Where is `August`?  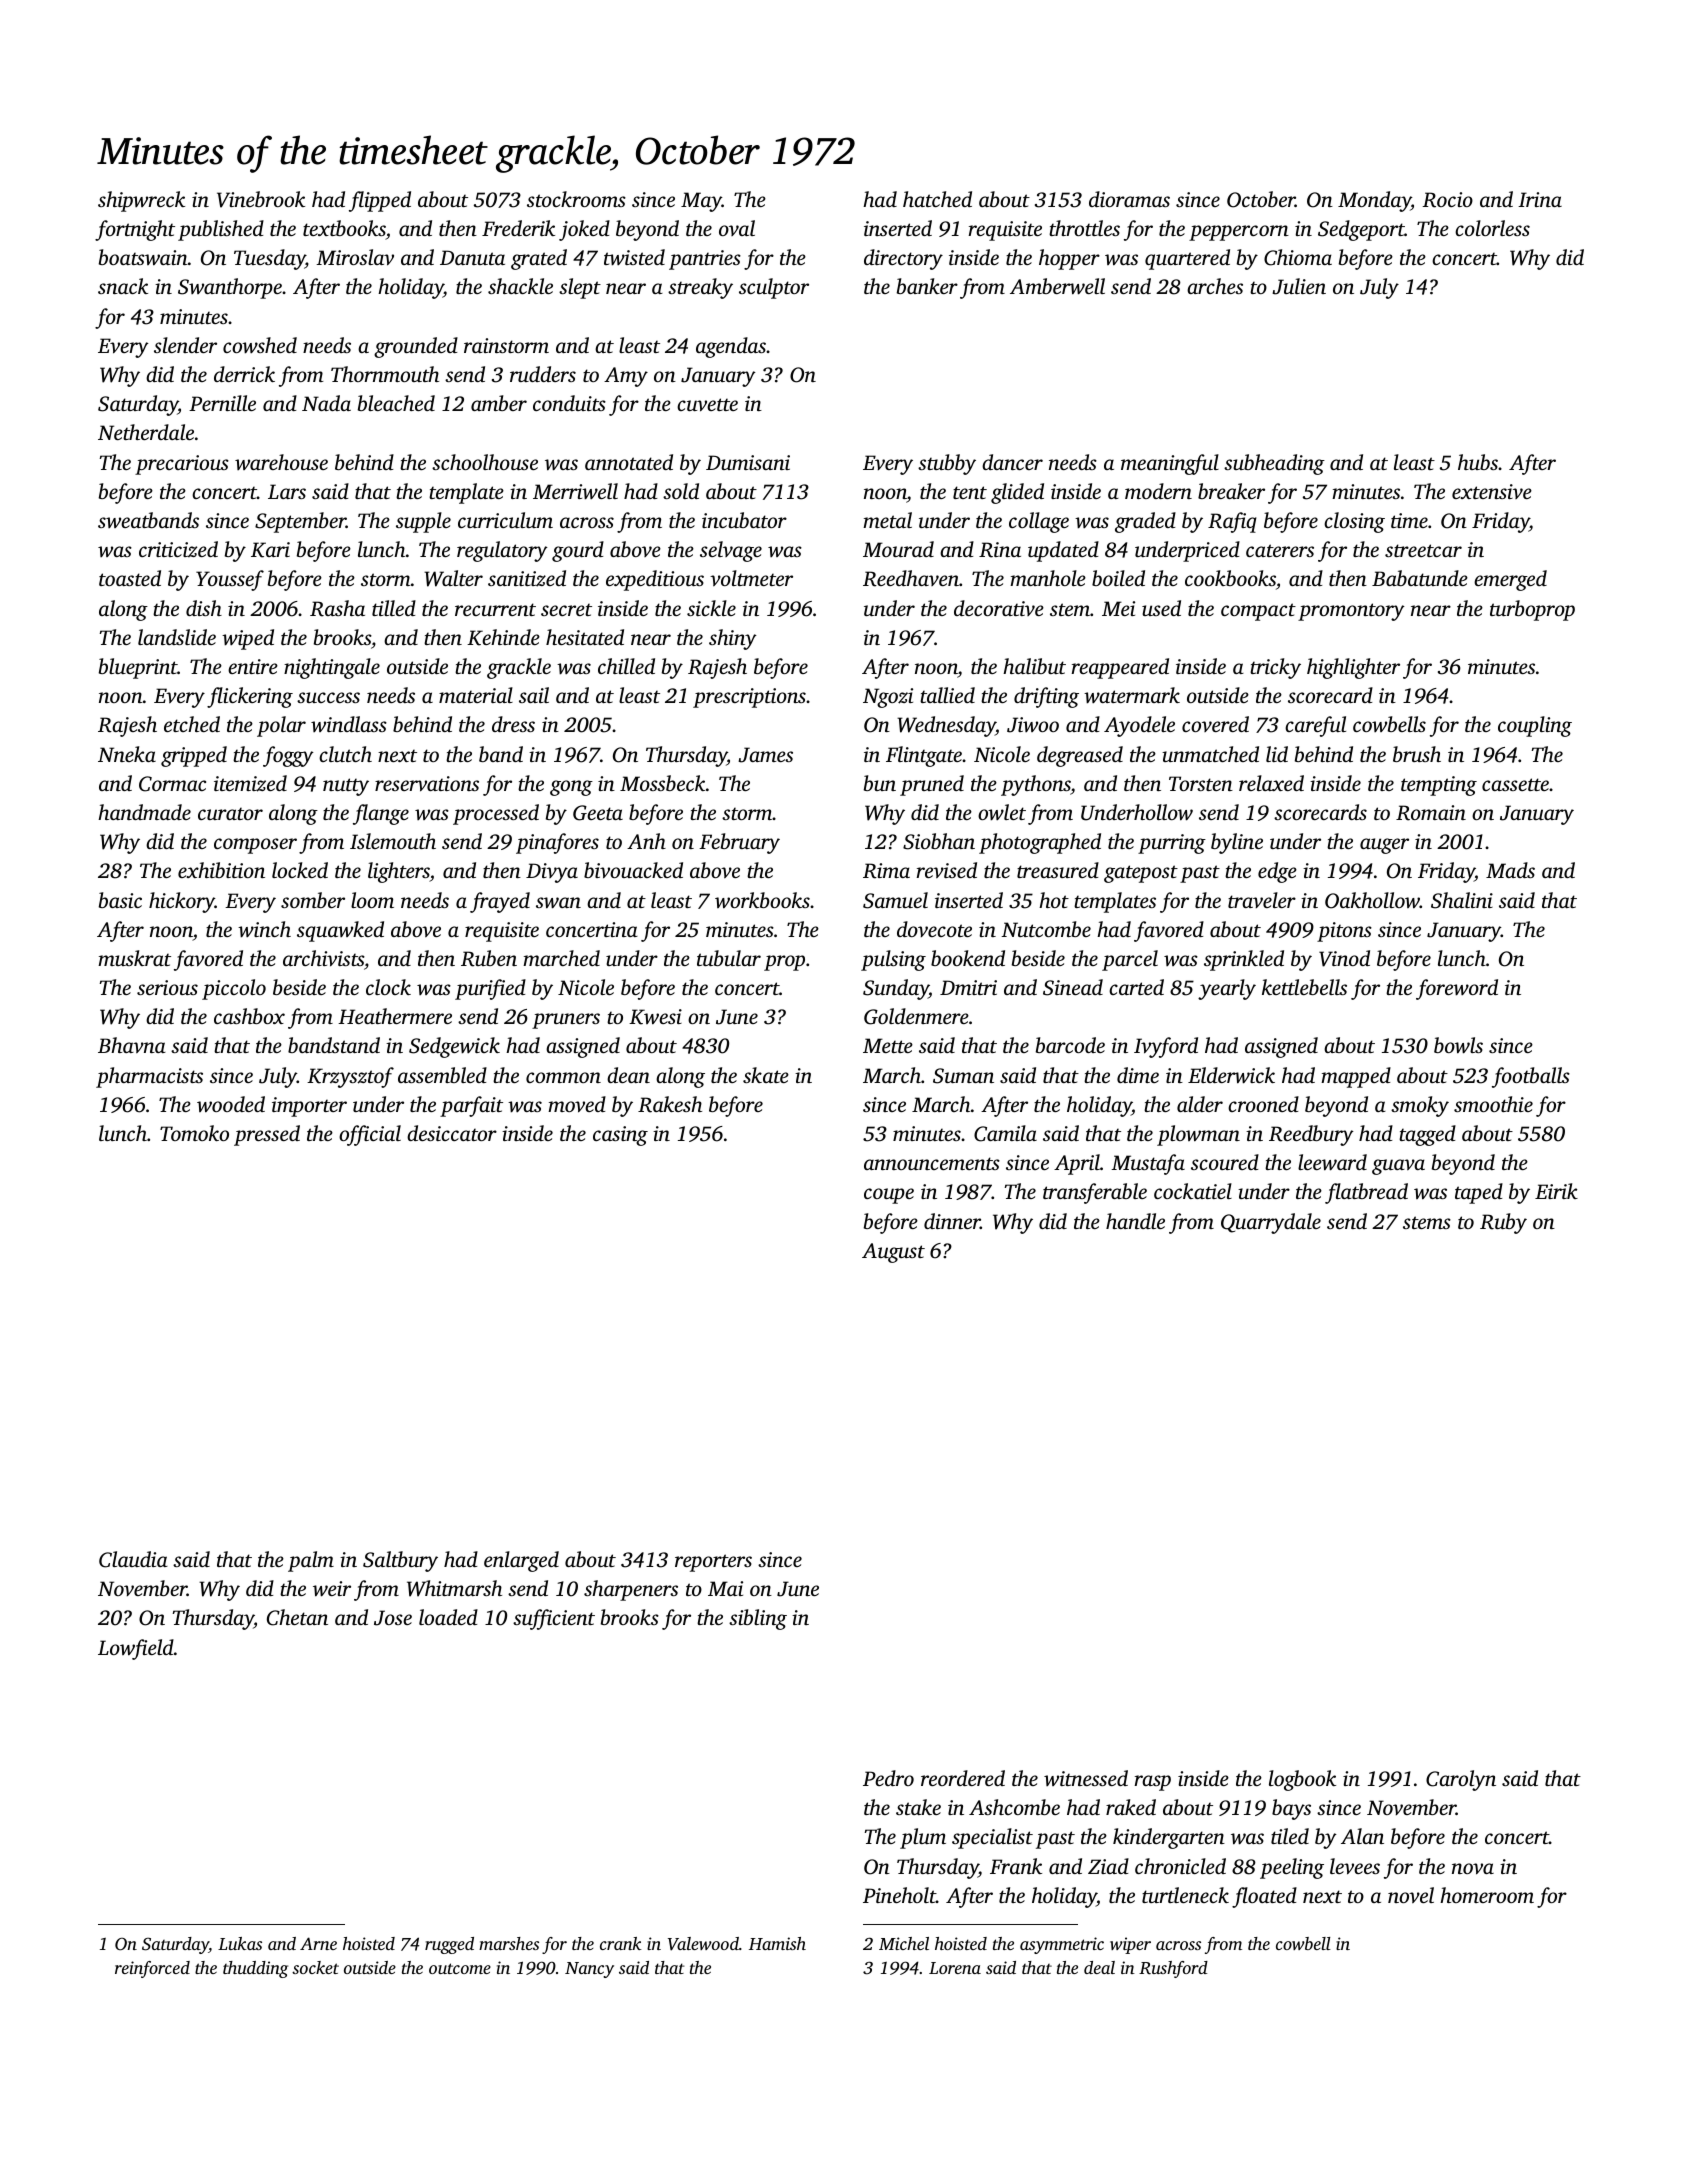 August is located at coordinates (893, 1253).
